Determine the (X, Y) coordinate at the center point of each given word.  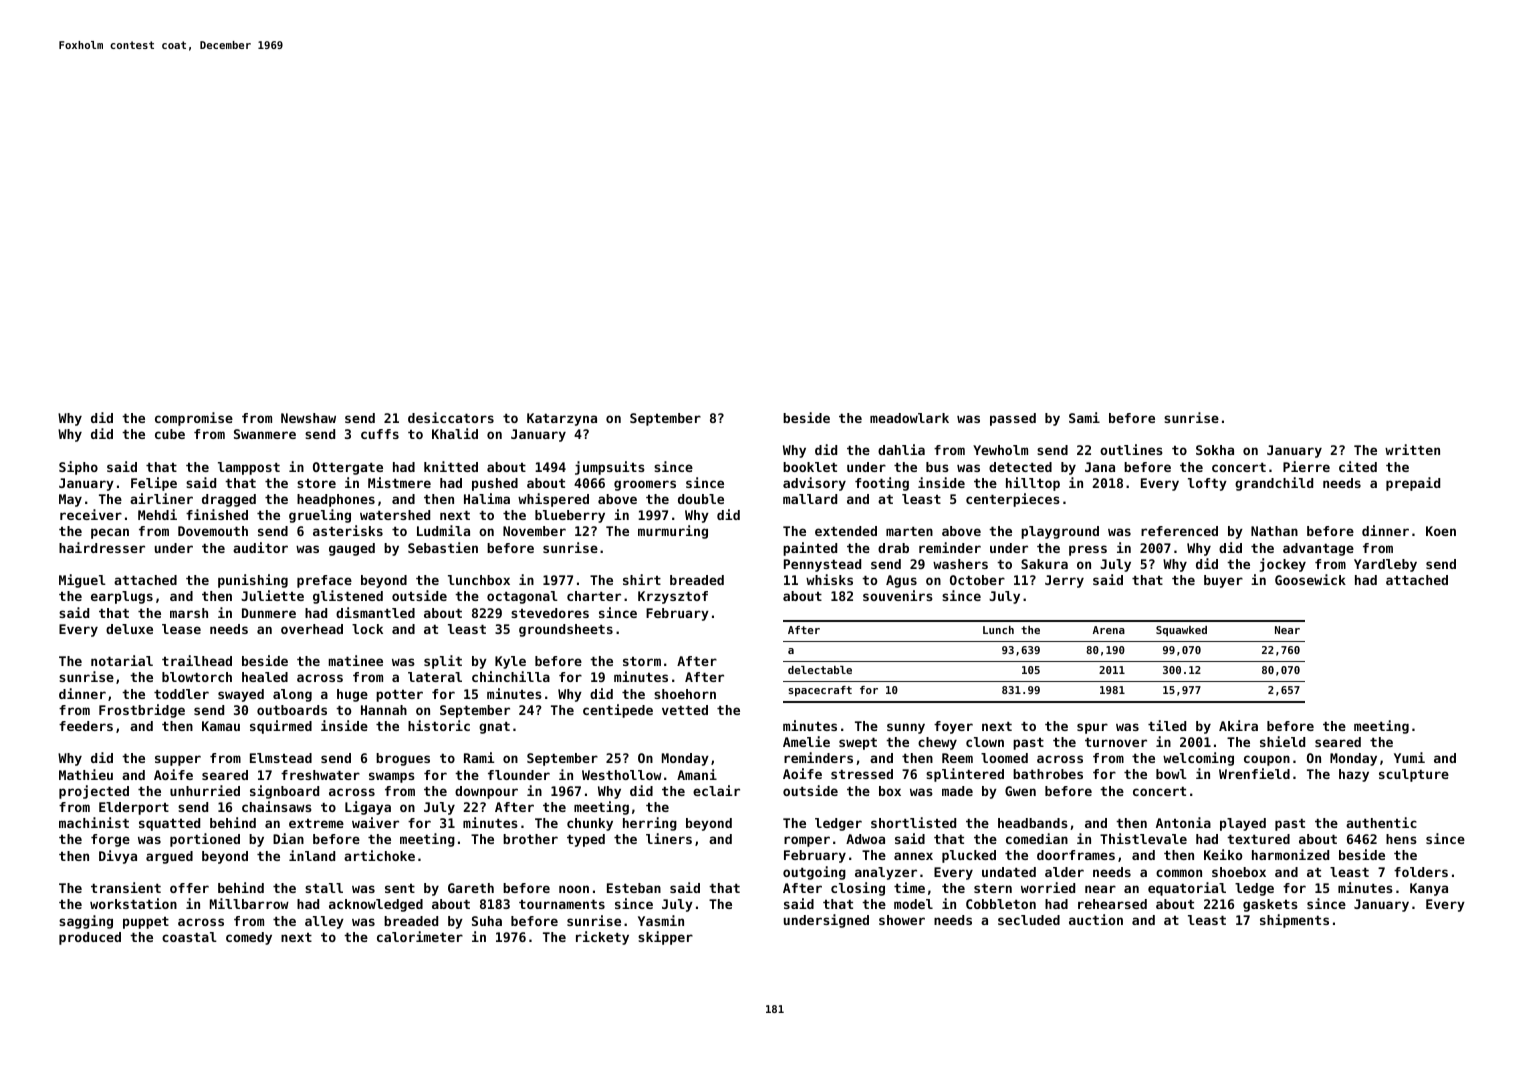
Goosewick (1310, 579)
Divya (118, 857)
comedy (249, 938)
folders (1421, 872)
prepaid (1413, 484)
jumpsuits (610, 468)
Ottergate (348, 468)
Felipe (154, 484)
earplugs (122, 597)
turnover (1116, 742)
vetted (685, 710)
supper (178, 760)
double (701, 499)
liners (669, 838)
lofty (1207, 484)
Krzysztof (673, 597)
